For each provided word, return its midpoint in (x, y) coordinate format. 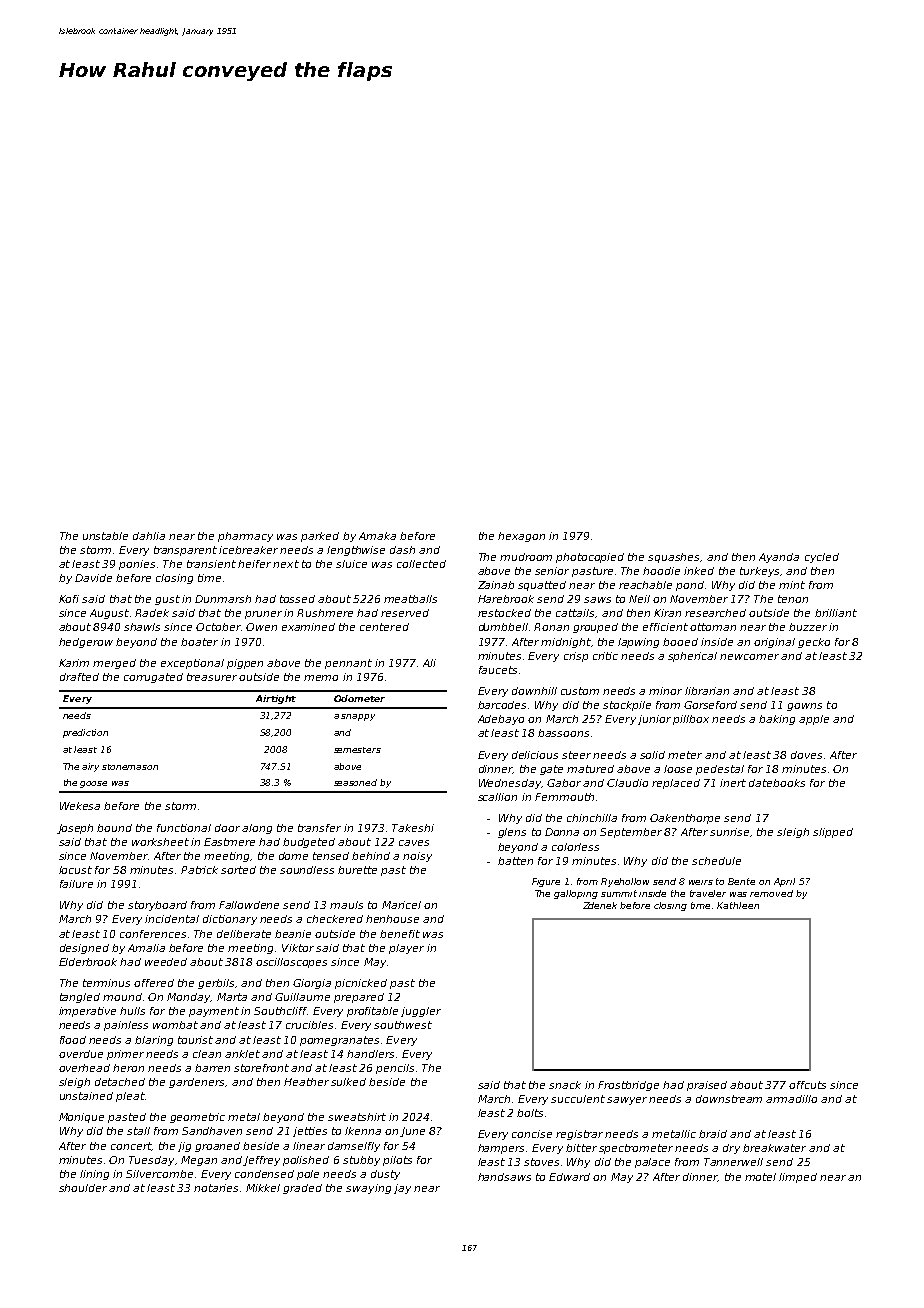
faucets (498, 670)
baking (777, 720)
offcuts (807, 1085)
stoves (541, 1162)
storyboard (157, 906)
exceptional (192, 664)
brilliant (836, 613)
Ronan (551, 627)
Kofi (69, 599)
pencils (395, 1069)
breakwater (774, 1148)
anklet (242, 1054)
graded (302, 1189)
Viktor (298, 948)
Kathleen (738, 905)
